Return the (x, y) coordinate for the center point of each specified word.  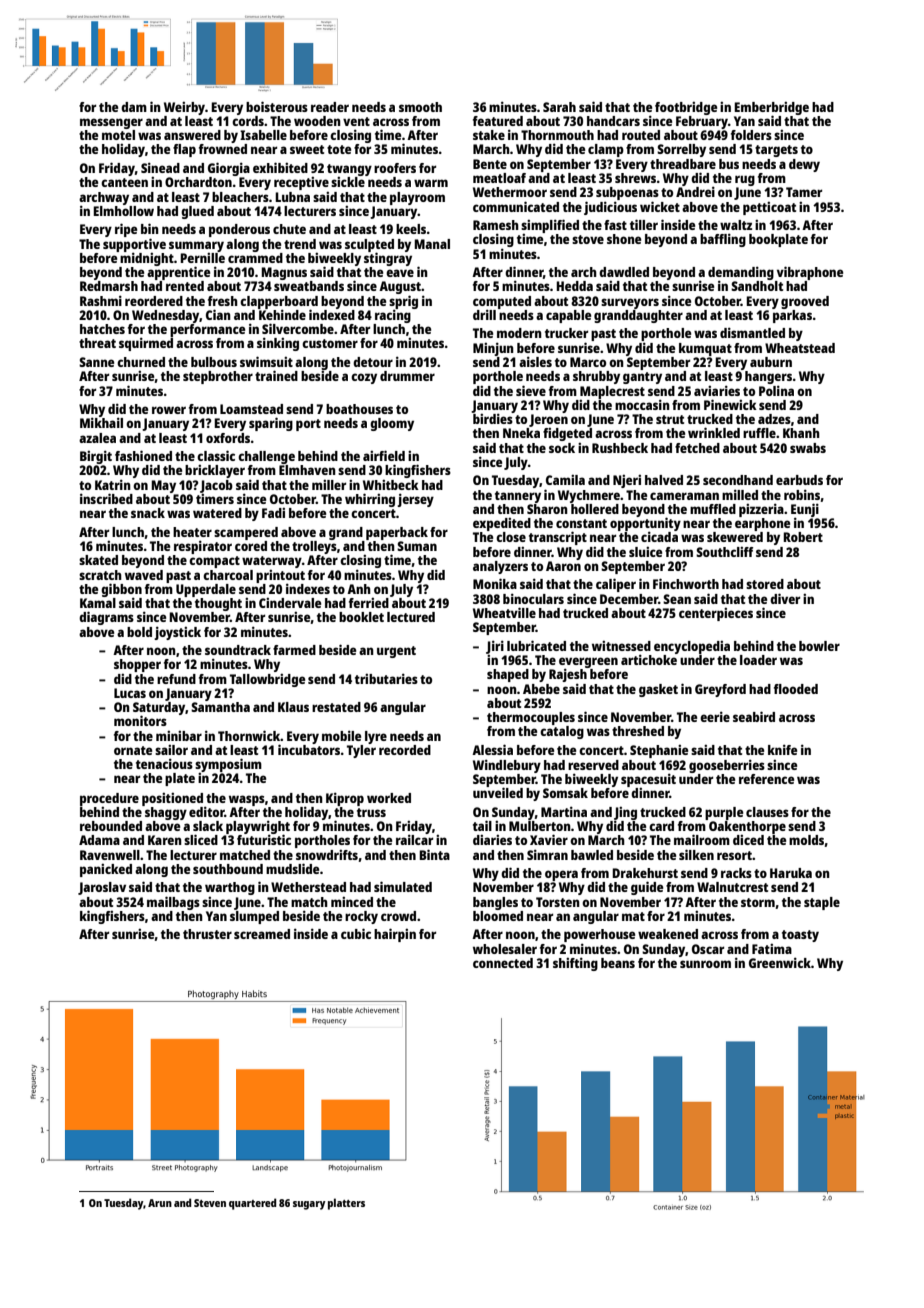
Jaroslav (102, 888)
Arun (160, 1203)
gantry (642, 378)
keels (411, 229)
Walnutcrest (732, 887)
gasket (658, 690)
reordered (154, 301)
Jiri (495, 647)
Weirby (184, 108)
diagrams (106, 618)
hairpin (395, 935)
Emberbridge (771, 108)
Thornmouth (557, 135)
